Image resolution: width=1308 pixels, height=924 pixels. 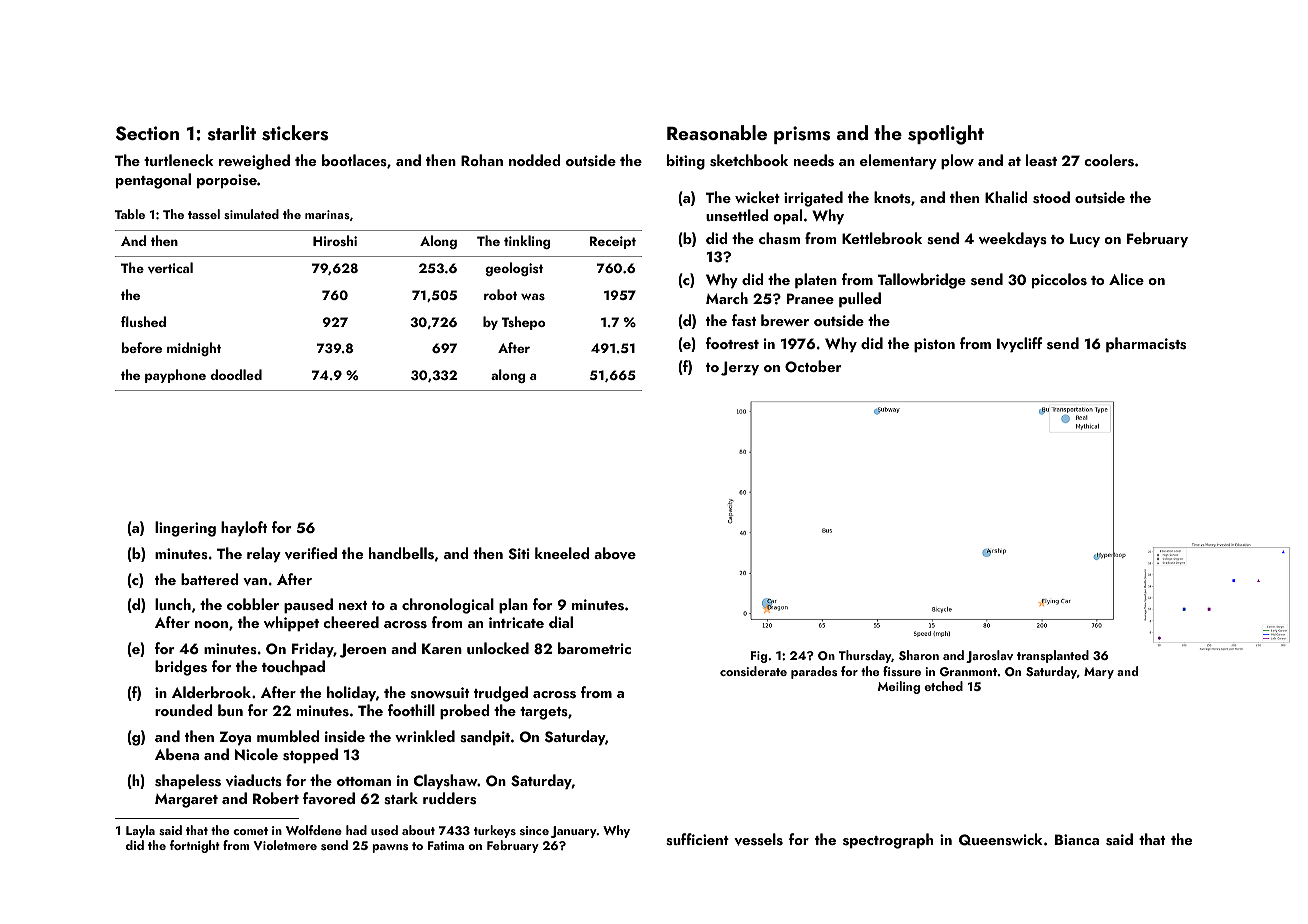 I want to click on stickers, so click(x=295, y=133).
